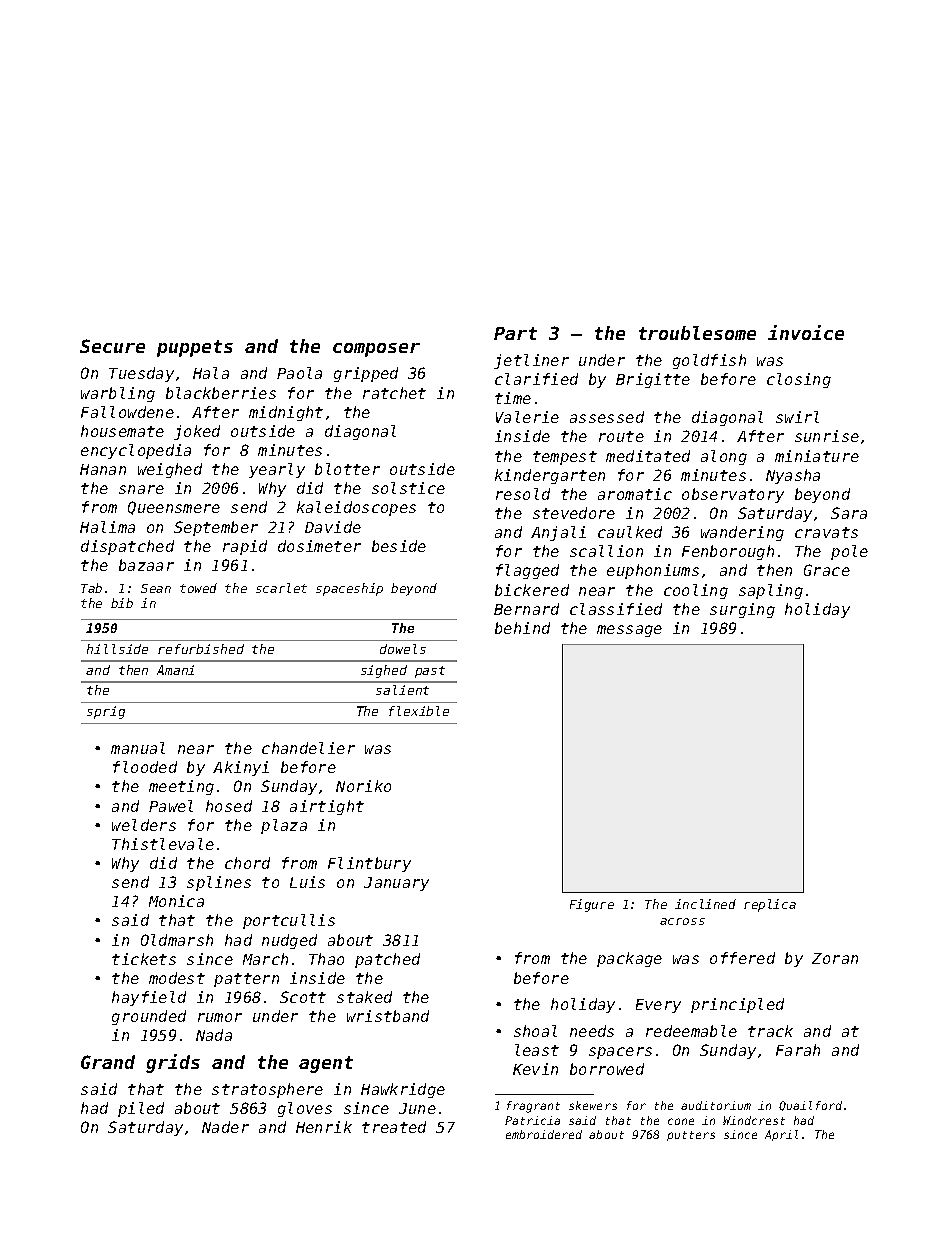 This screenshot has height=1233, width=952. I want to click on flexible, so click(419, 711).
